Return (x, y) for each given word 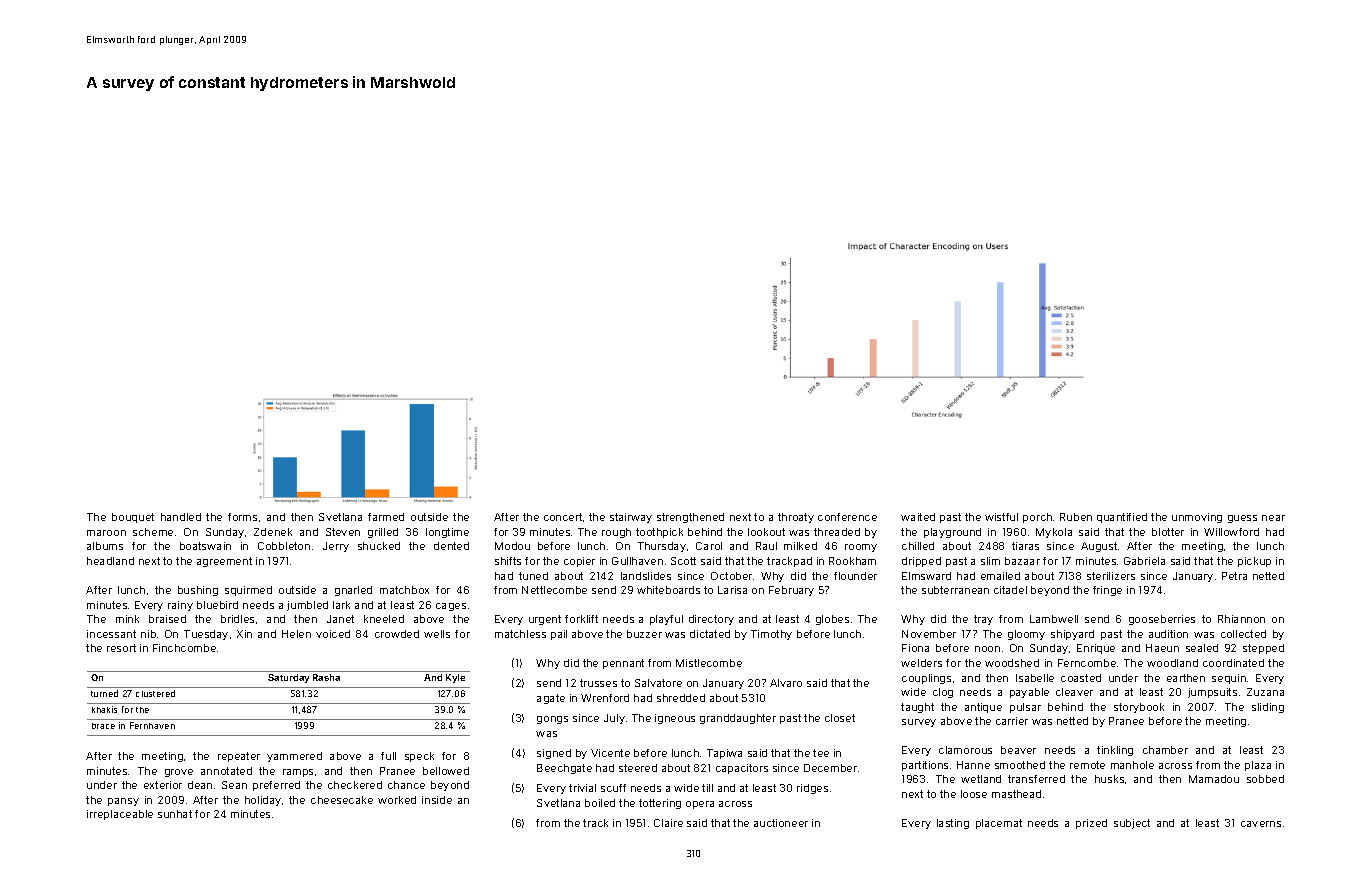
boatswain (205, 546)
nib (148, 634)
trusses (598, 683)
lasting (953, 824)
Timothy (771, 635)
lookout (766, 532)
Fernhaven (152, 725)
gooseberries (1162, 620)
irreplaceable (120, 815)
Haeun (1162, 648)
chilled (918, 546)
